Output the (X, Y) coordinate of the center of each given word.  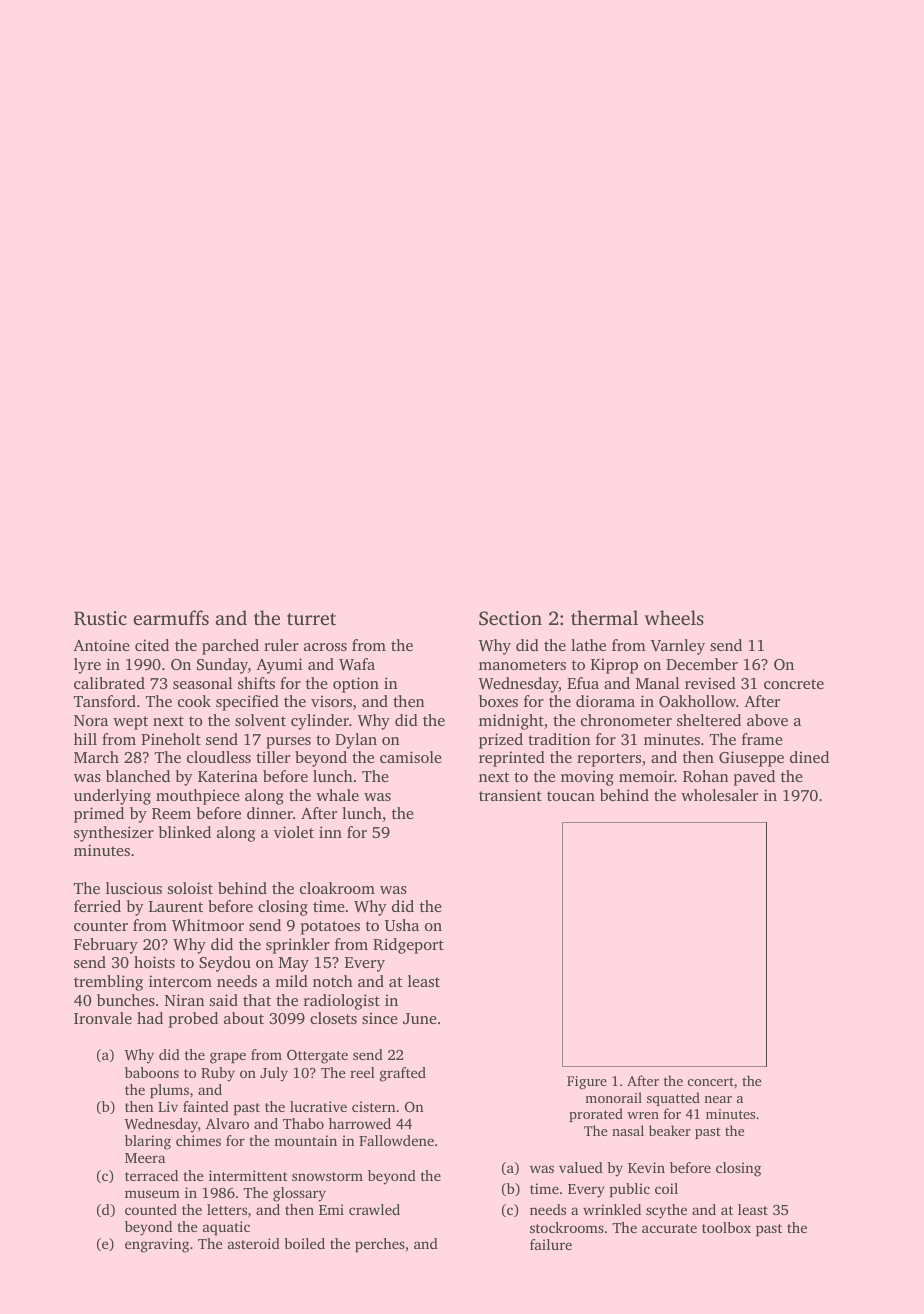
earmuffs (171, 617)
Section (510, 618)
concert (711, 1081)
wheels (674, 617)
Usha (402, 925)
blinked (185, 832)
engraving (157, 1245)
